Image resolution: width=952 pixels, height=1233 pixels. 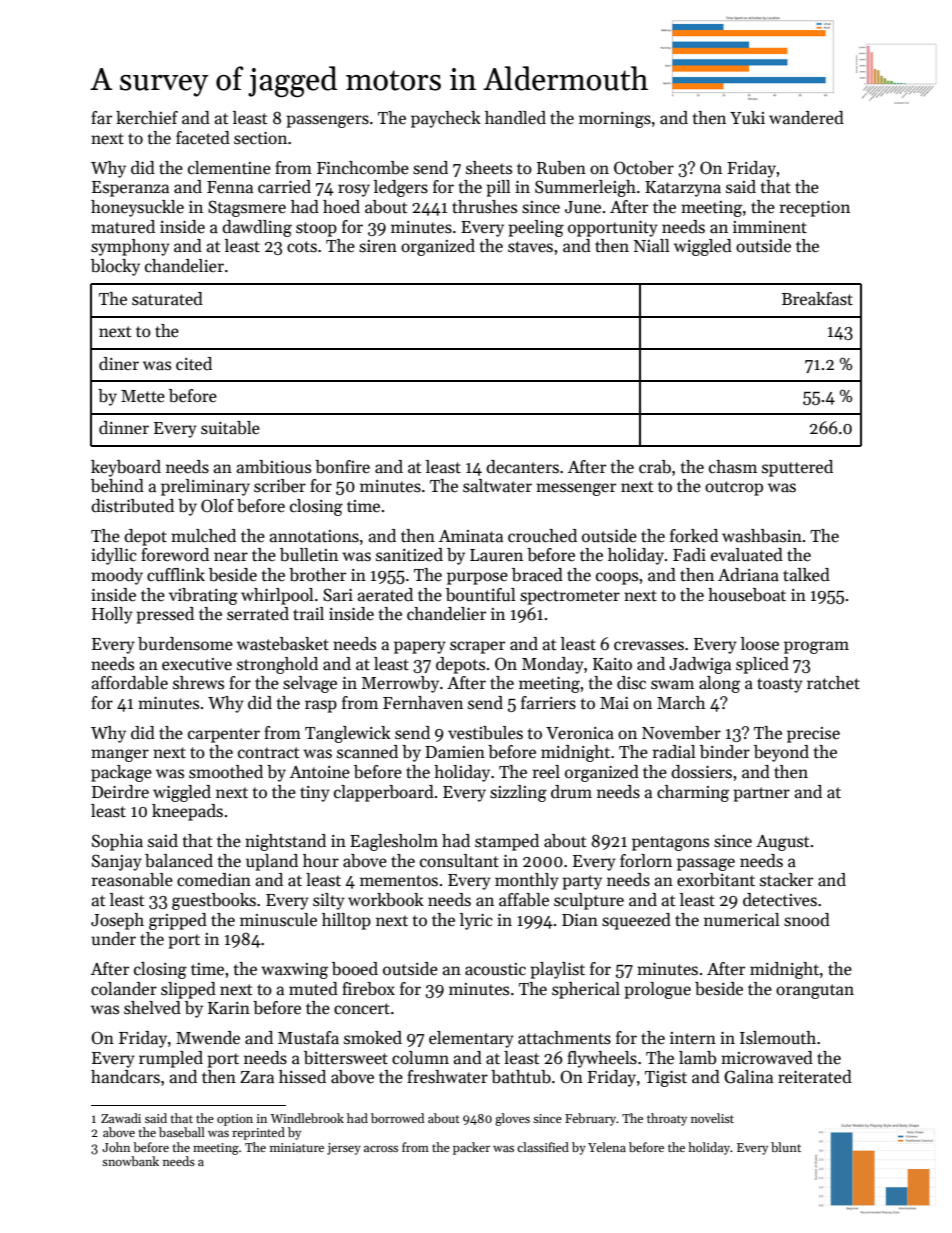 What do you see at coordinates (476, 921) in the screenshot?
I see `lyric` at bounding box center [476, 921].
